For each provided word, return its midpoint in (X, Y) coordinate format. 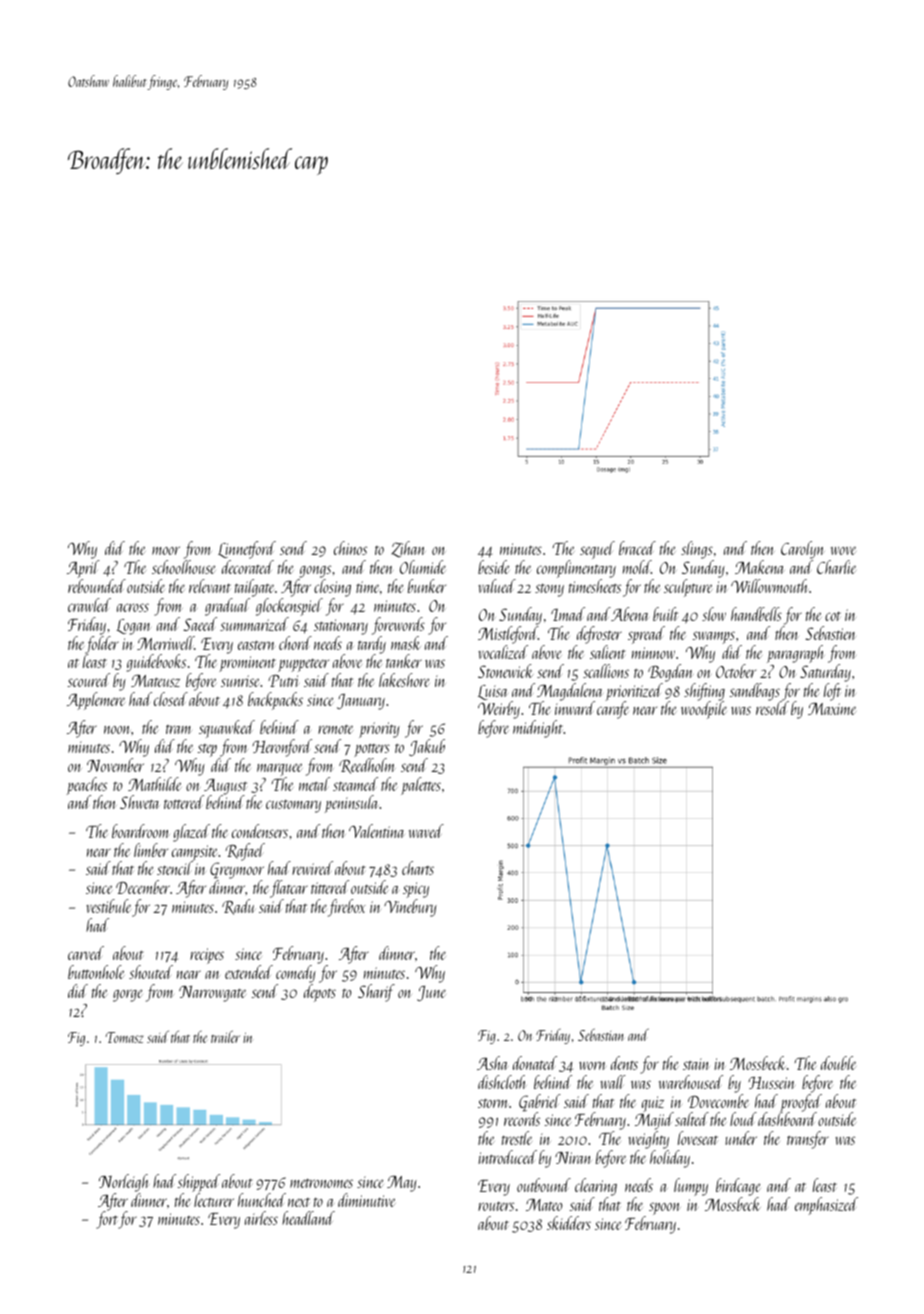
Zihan (408, 549)
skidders (569, 1223)
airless (261, 1218)
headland (308, 1218)
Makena (760, 567)
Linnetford (247, 550)
